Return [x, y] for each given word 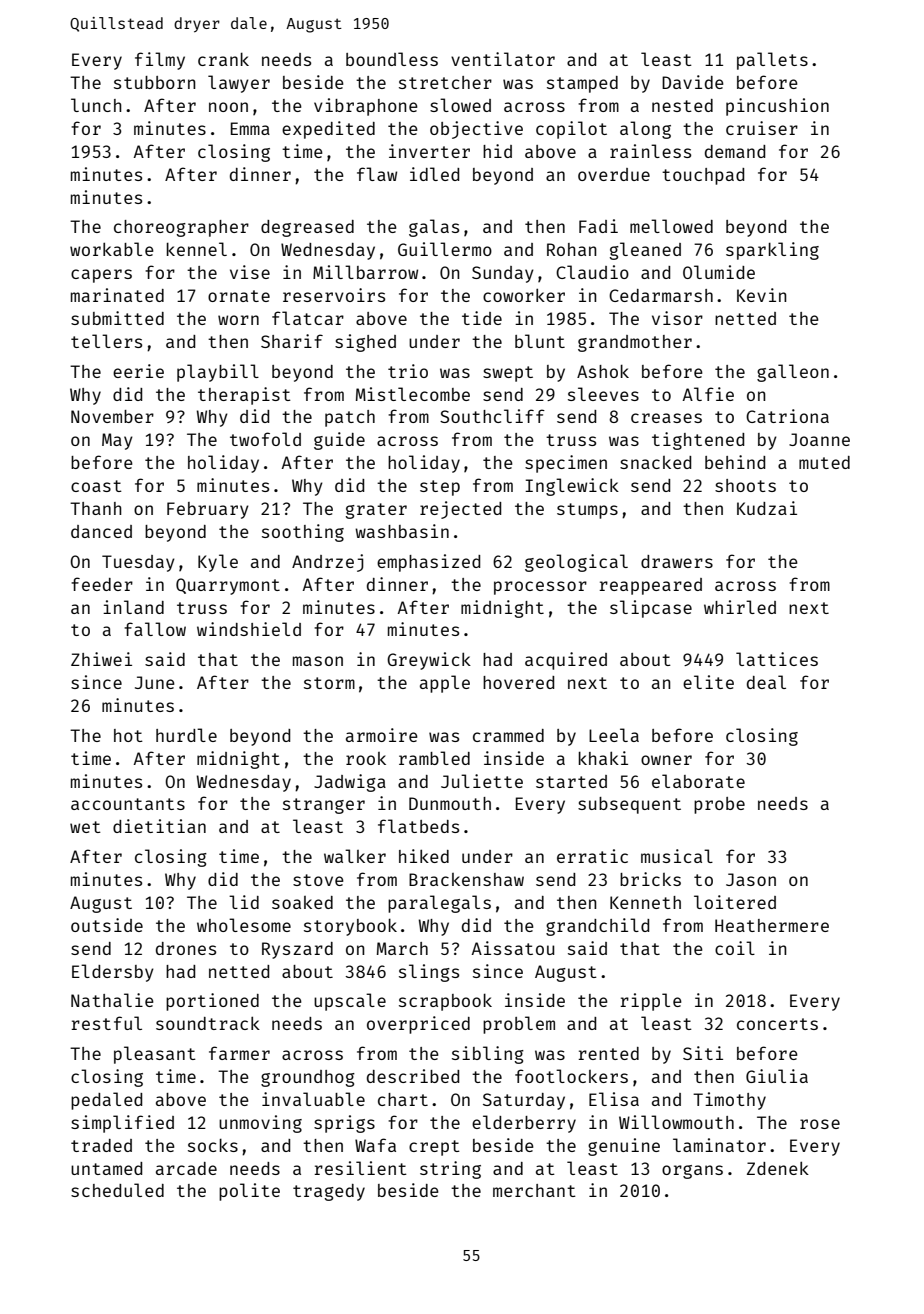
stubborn [154, 82]
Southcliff [492, 416]
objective [476, 130]
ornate [239, 296]
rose [820, 1124]
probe [719, 805]
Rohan [571, 249]
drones [186, 948]
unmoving [260, 1124]
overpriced [418, 1025]
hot [128, 735]
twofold [265, 439]
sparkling [772, 251]
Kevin [761, 295]
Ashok [603, 371]
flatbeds [418, 826]
